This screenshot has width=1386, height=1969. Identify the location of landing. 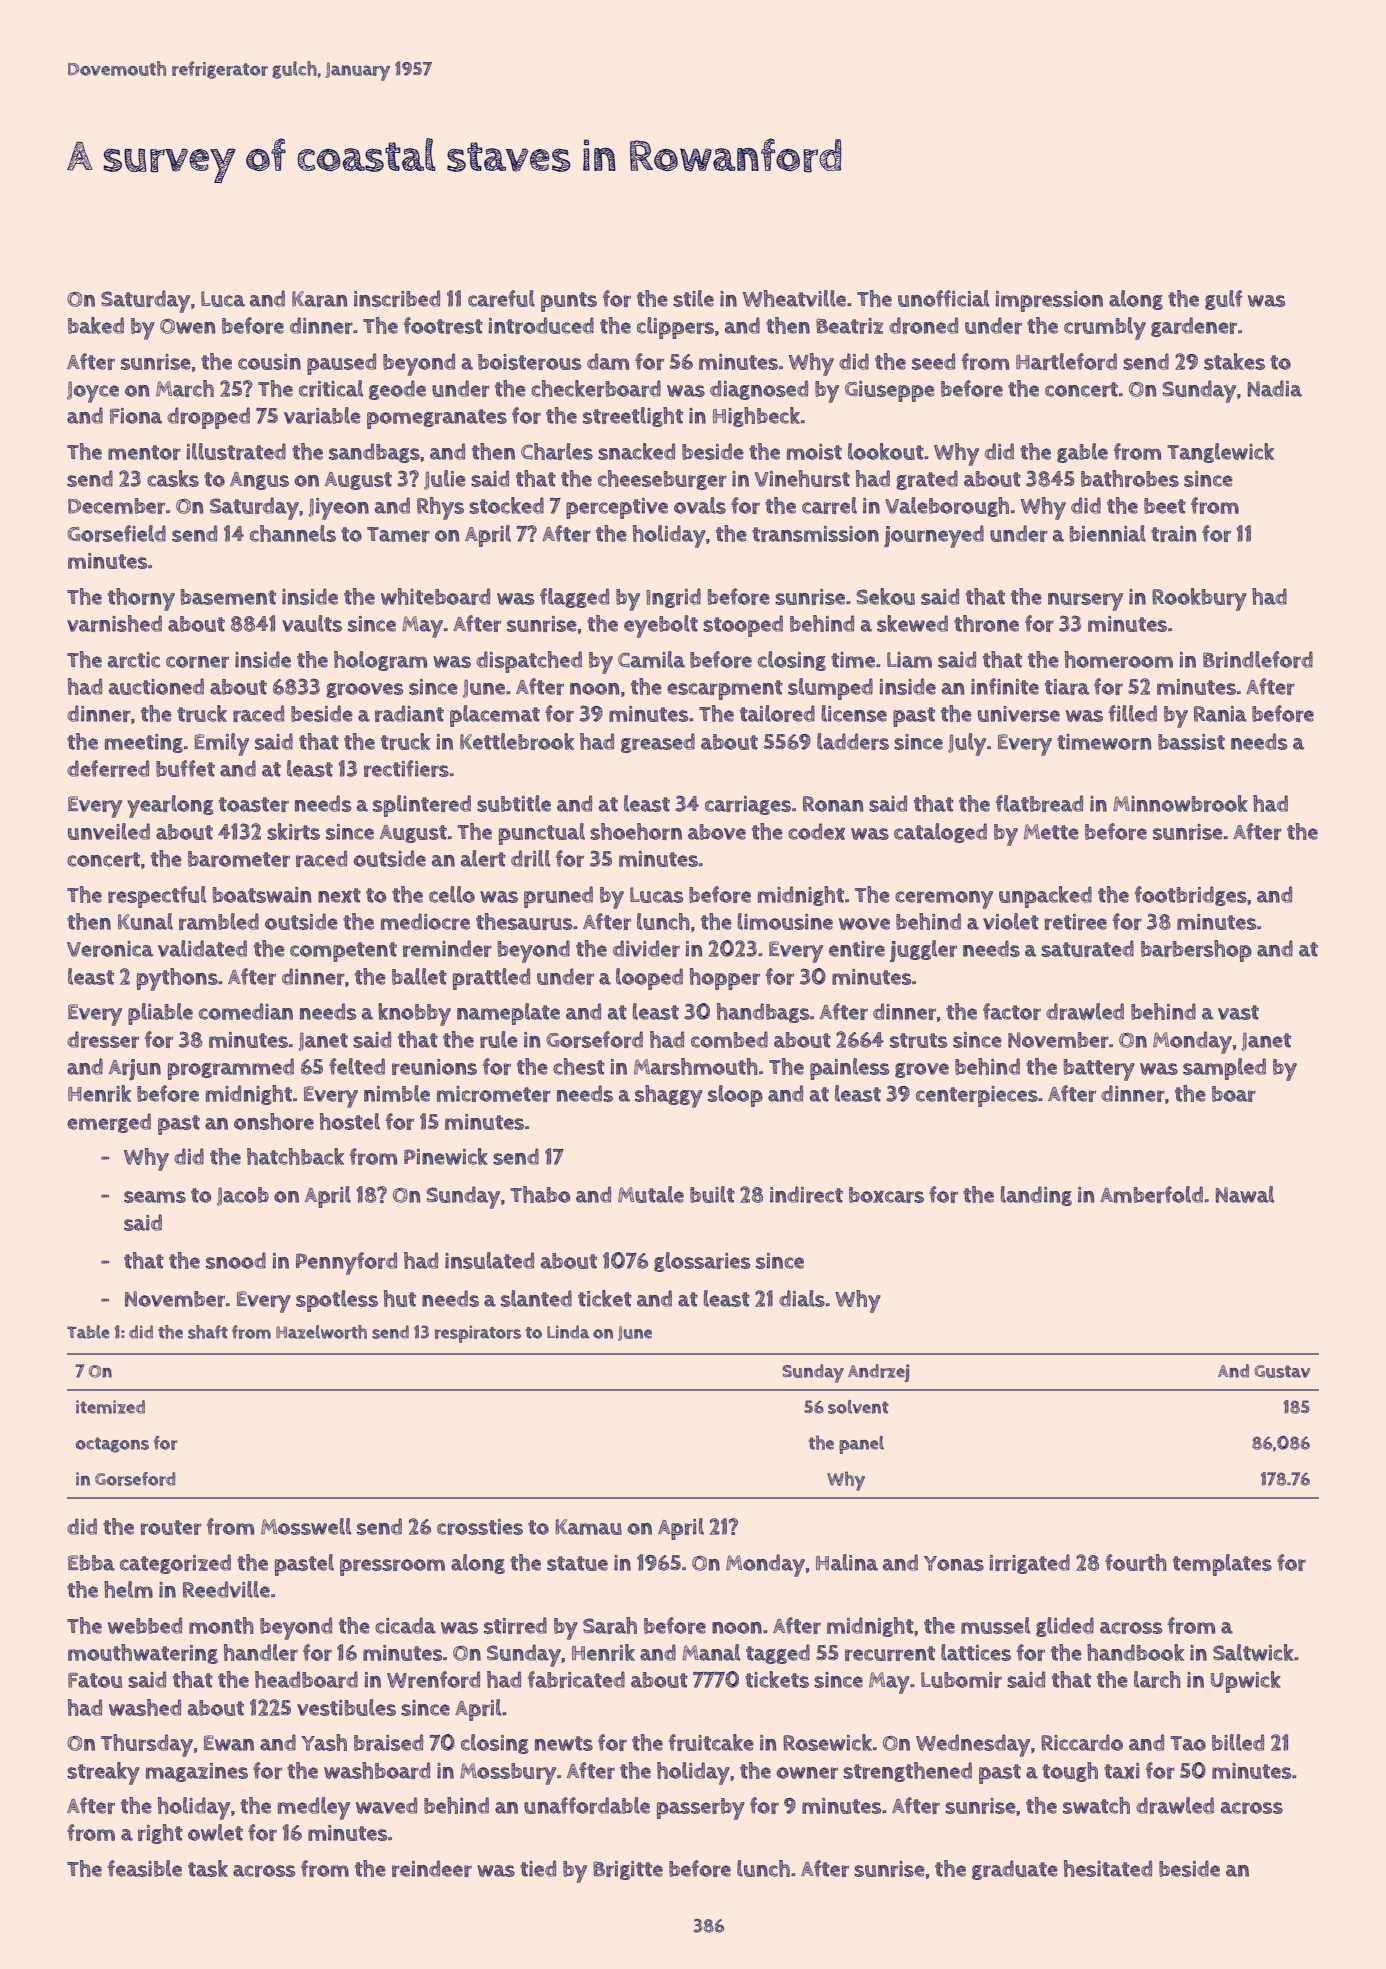
(1036, 1196).
